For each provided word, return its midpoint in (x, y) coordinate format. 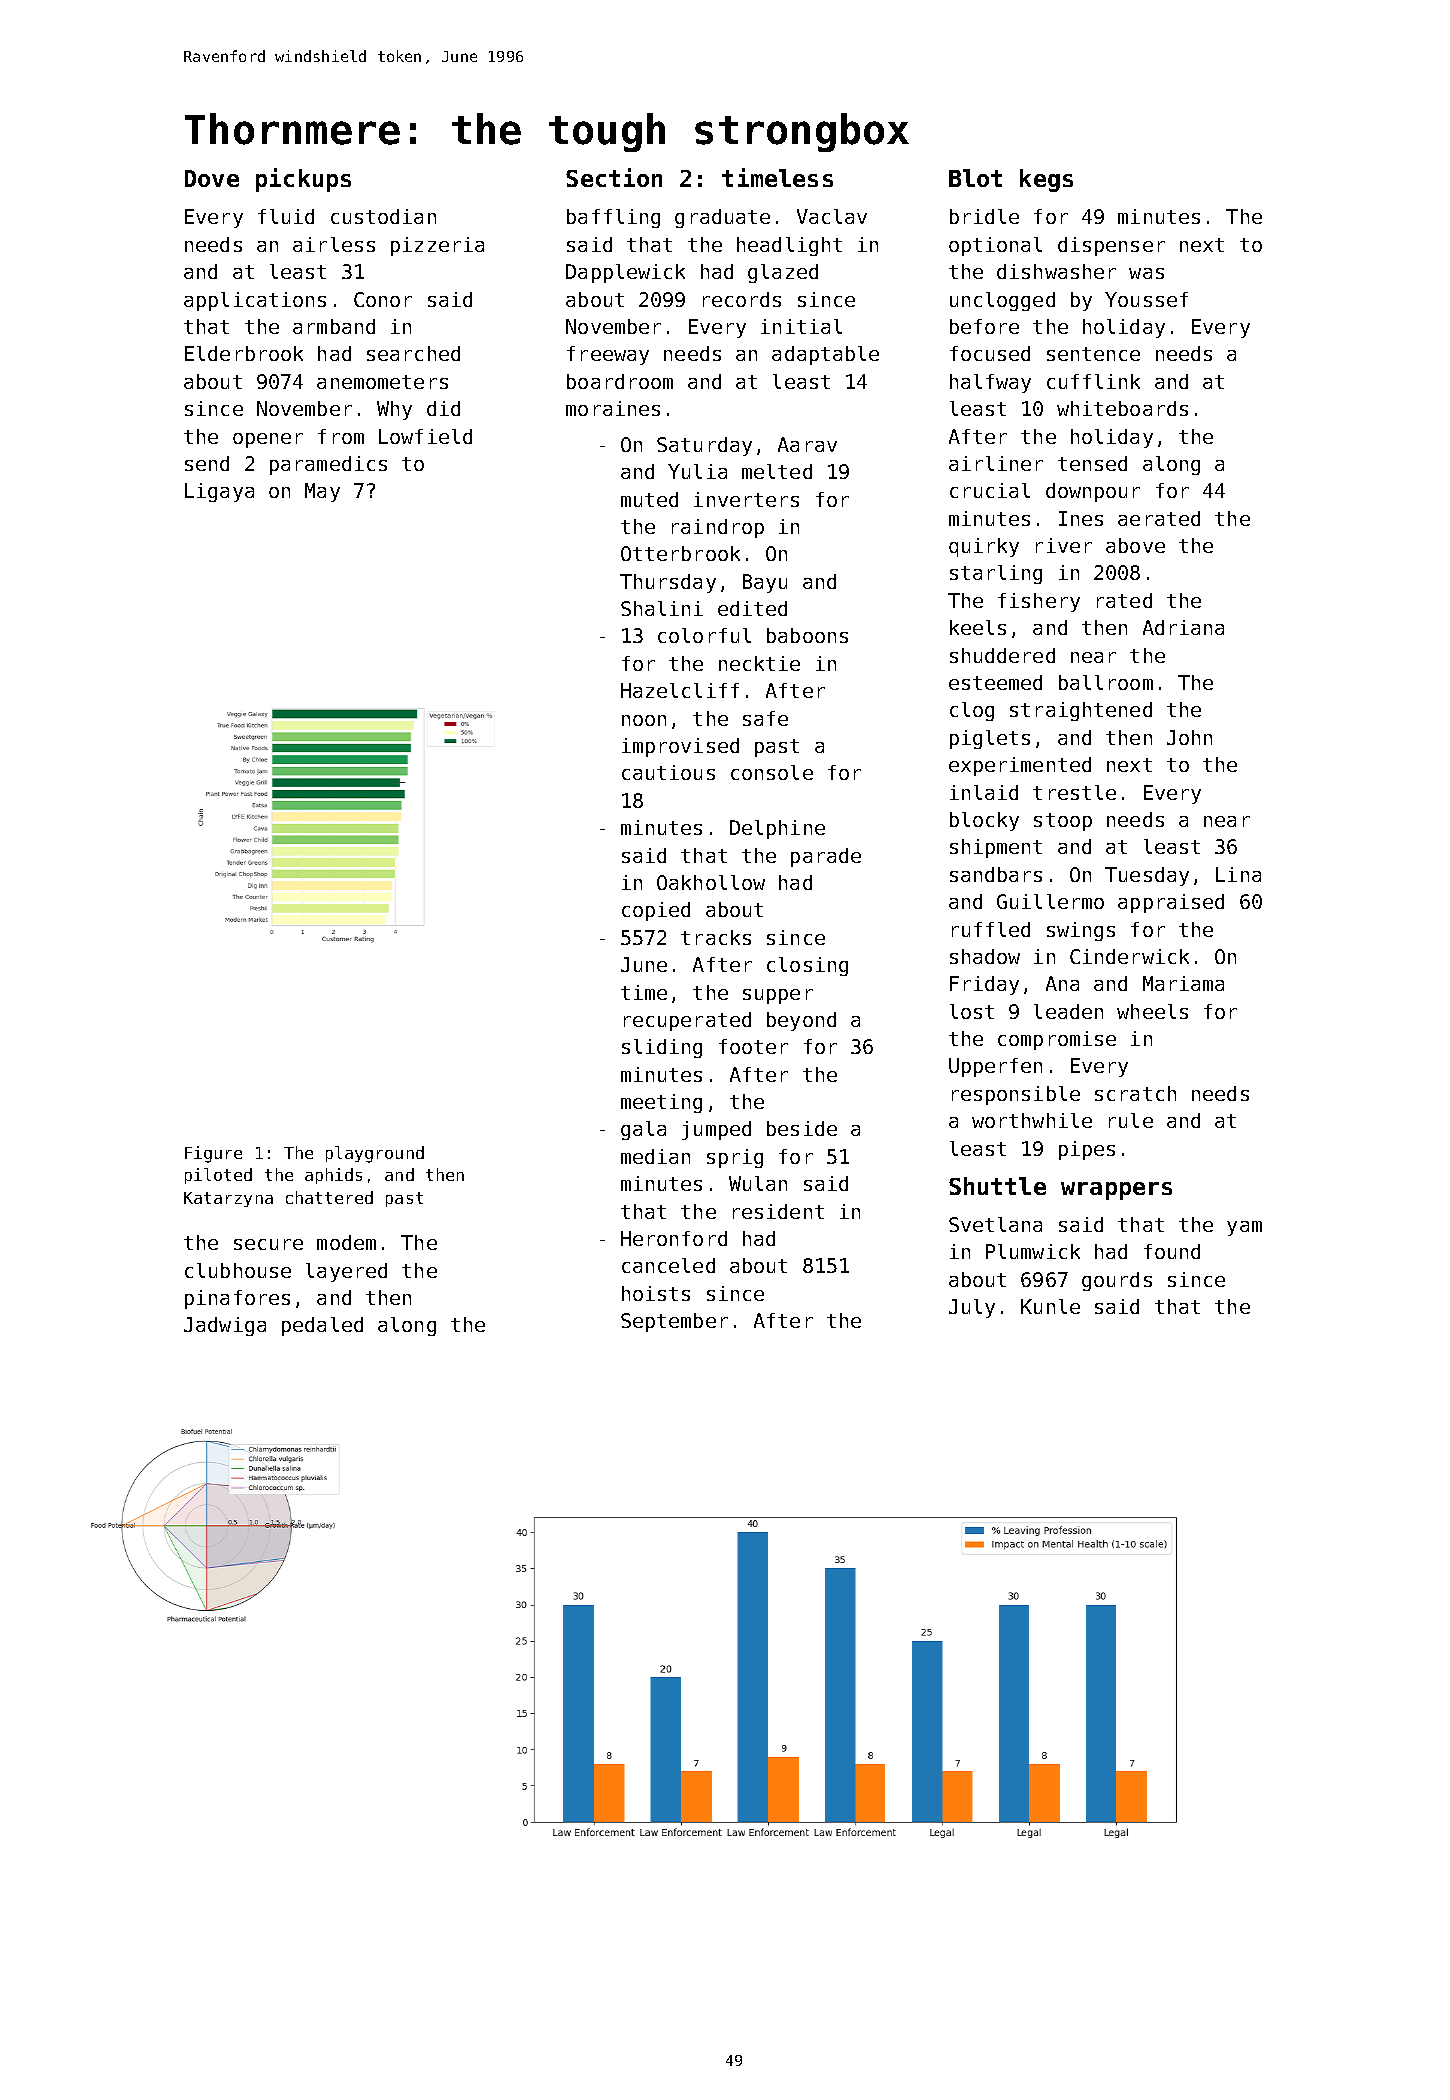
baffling (613, 218)
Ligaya (219, 492)
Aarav (807, 444)
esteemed (995, 682)
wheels (1152, 1011)
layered (346, 1272)
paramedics (328, 465)
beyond (801, 1021)
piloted (218, 1176)
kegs (1046, 180)
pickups (303, 180)
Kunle (1050, 1306)
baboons (807, 635)
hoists (656, 1293)
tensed (1092, 463)
